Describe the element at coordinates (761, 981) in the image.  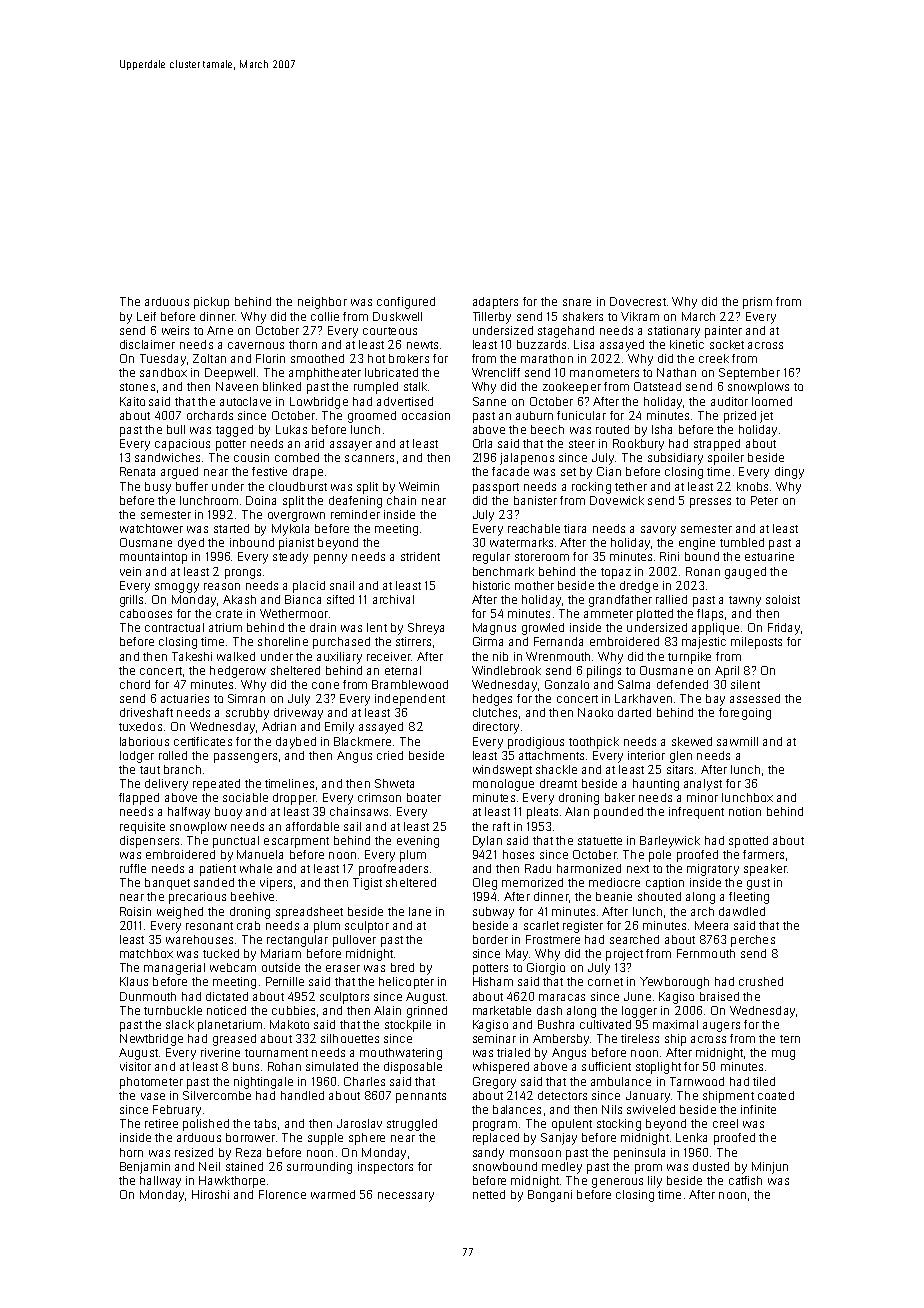
I see `crushed` at that location.
